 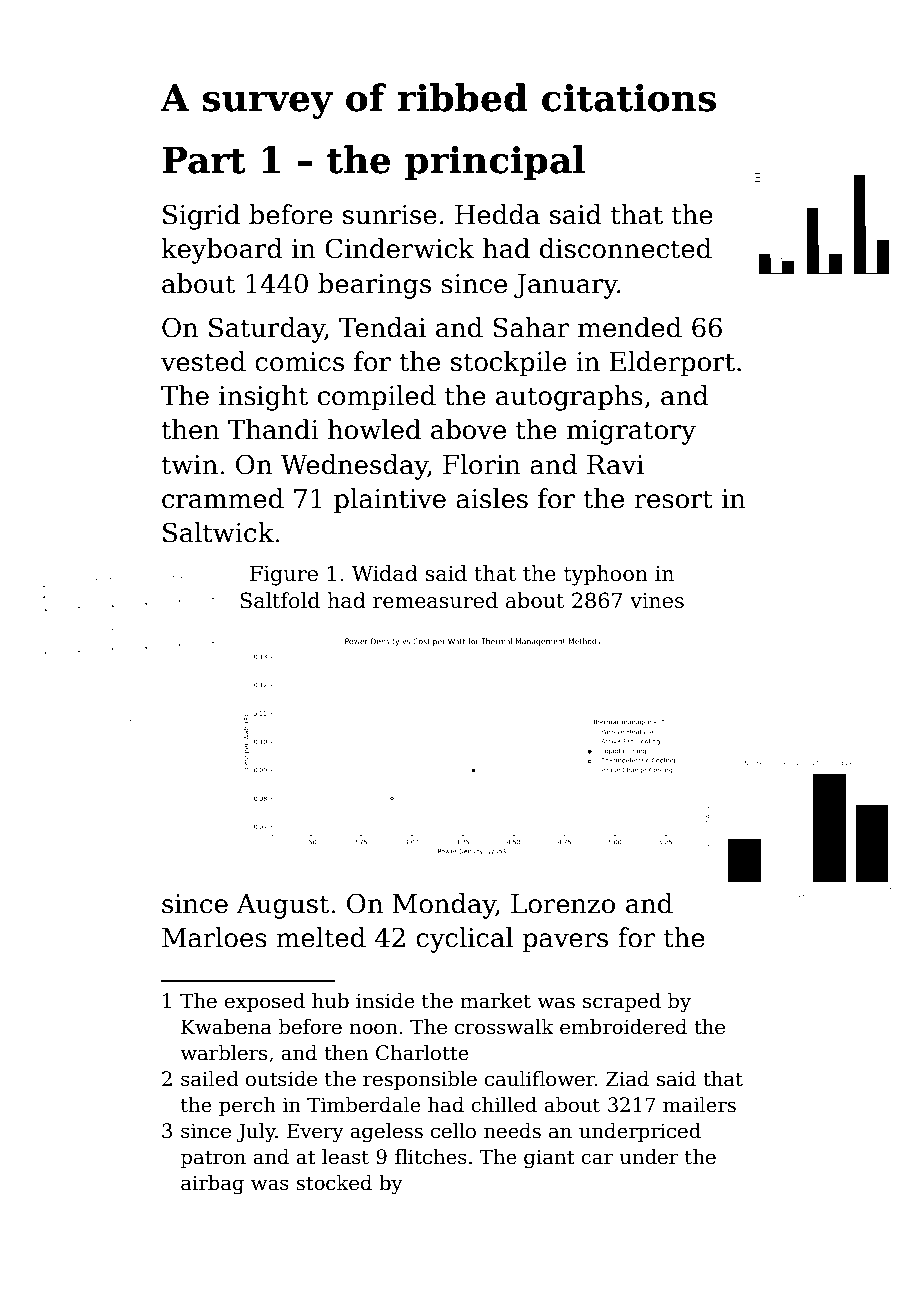 I want to click on compiled, so click(x=377, y=398).
